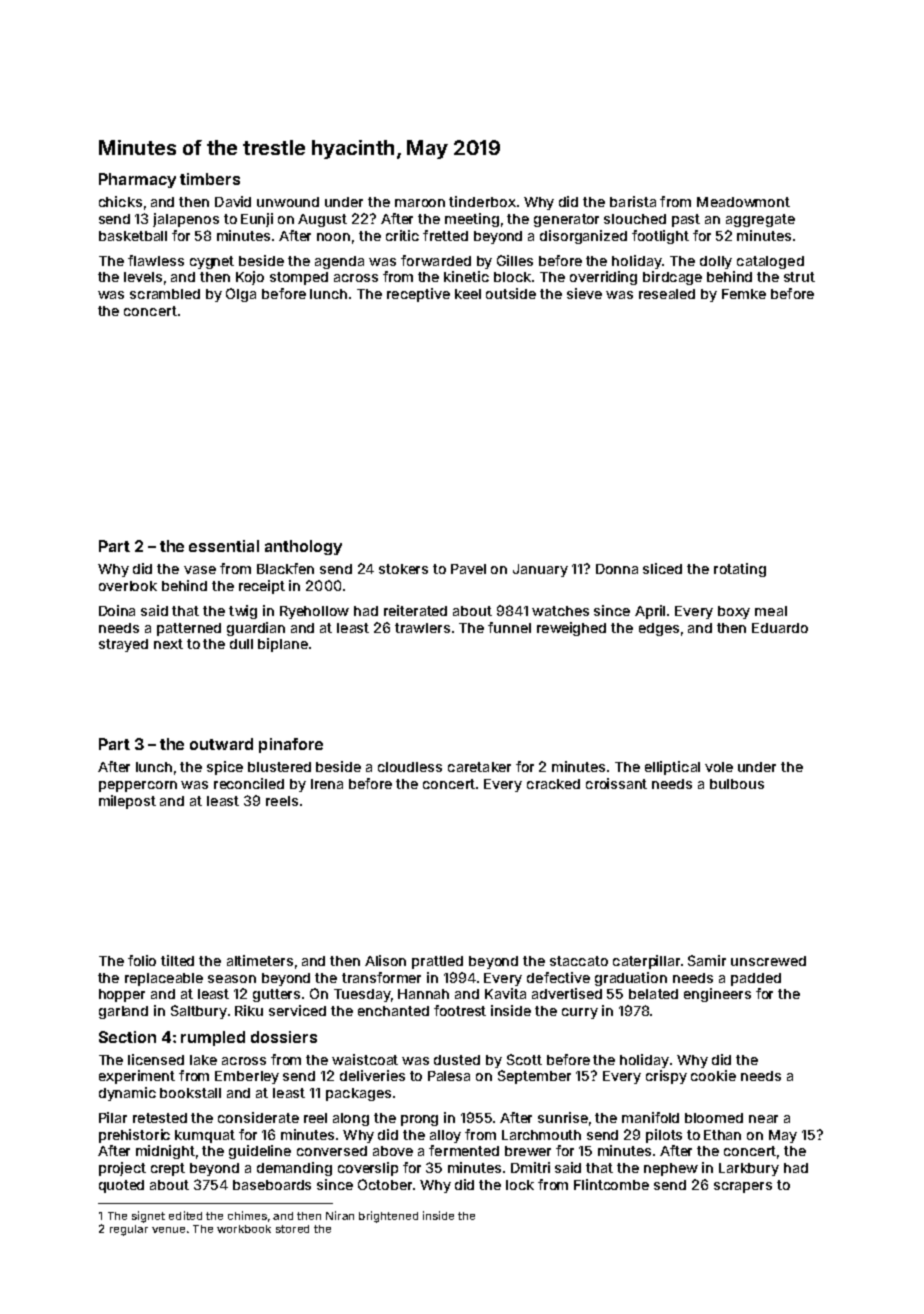 The height and width of the screenshot is (1314, 924). Describe the element at coordinates (249, 783) in the screenshot. I see `reconciled` at that location.
